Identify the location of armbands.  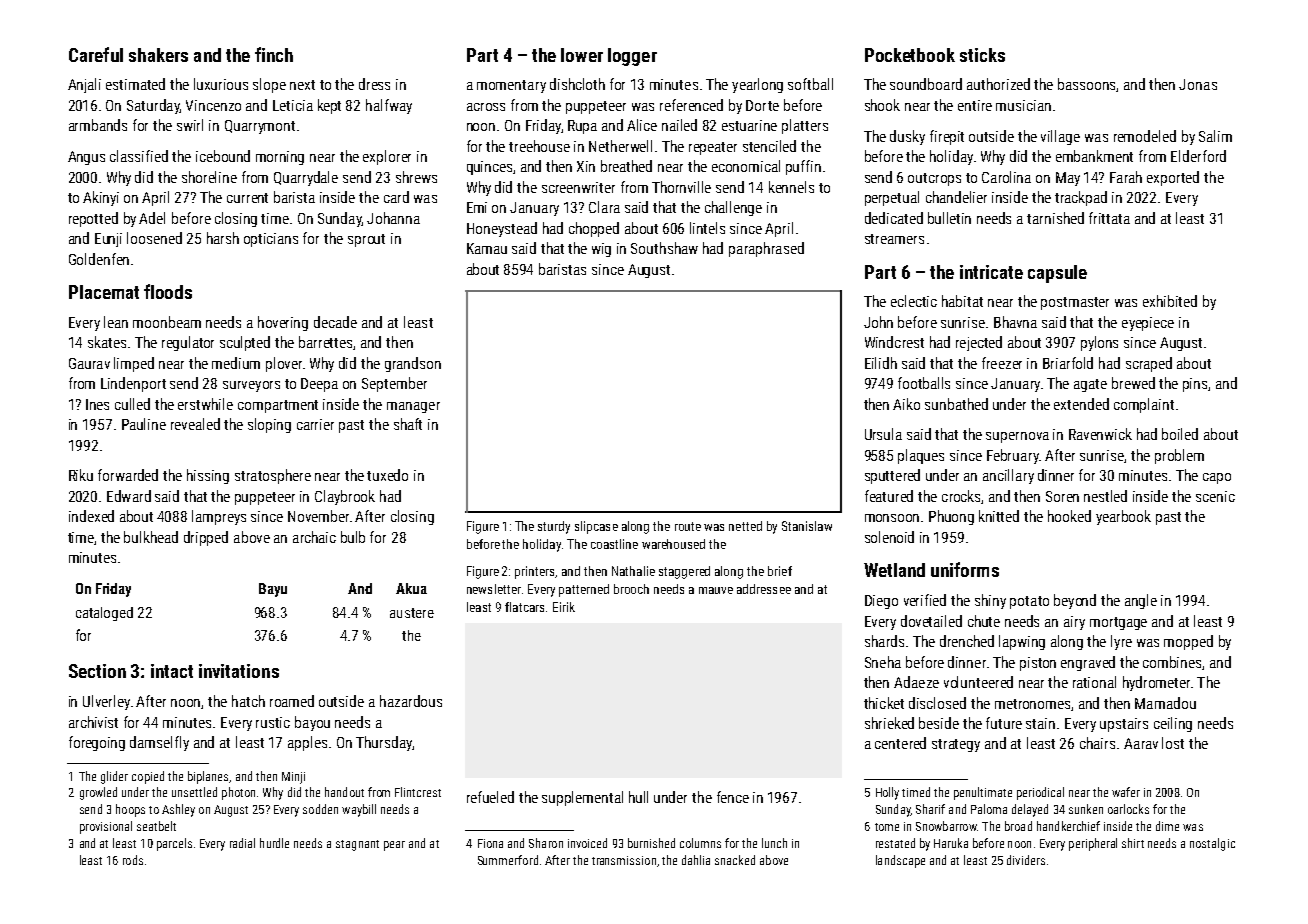
(98, 125).
